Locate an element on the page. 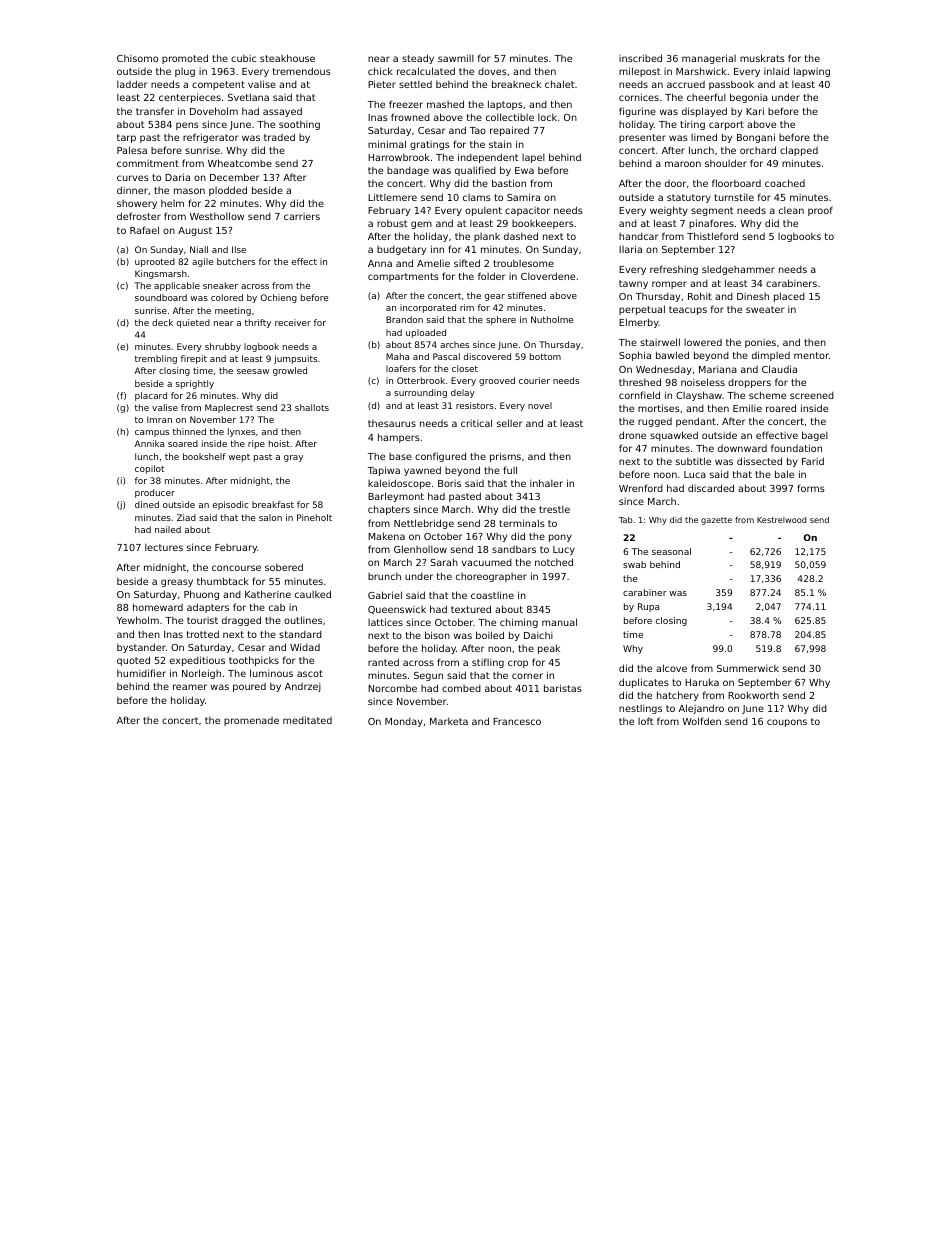  door is located at coordinates (675, 183).
